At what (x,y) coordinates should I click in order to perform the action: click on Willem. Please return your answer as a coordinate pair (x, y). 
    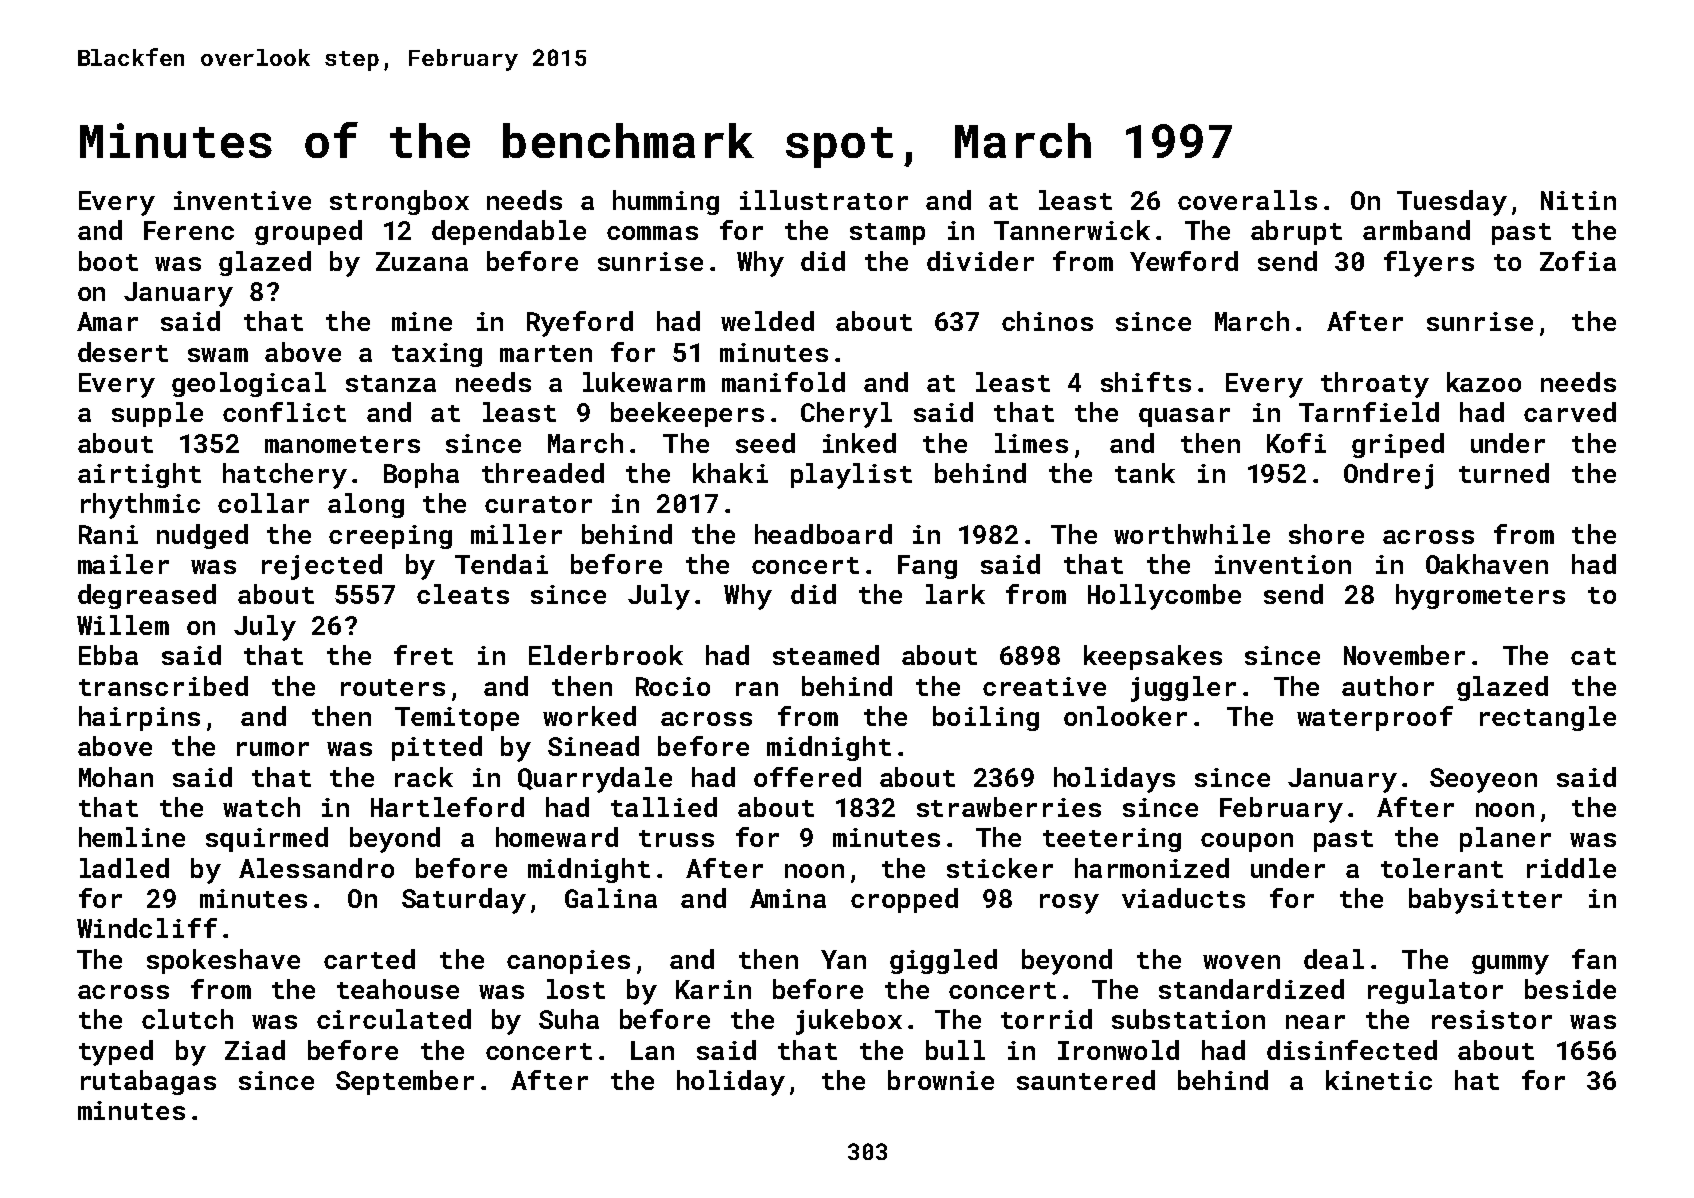
    Looking at the image, I should click on (123, 625).
